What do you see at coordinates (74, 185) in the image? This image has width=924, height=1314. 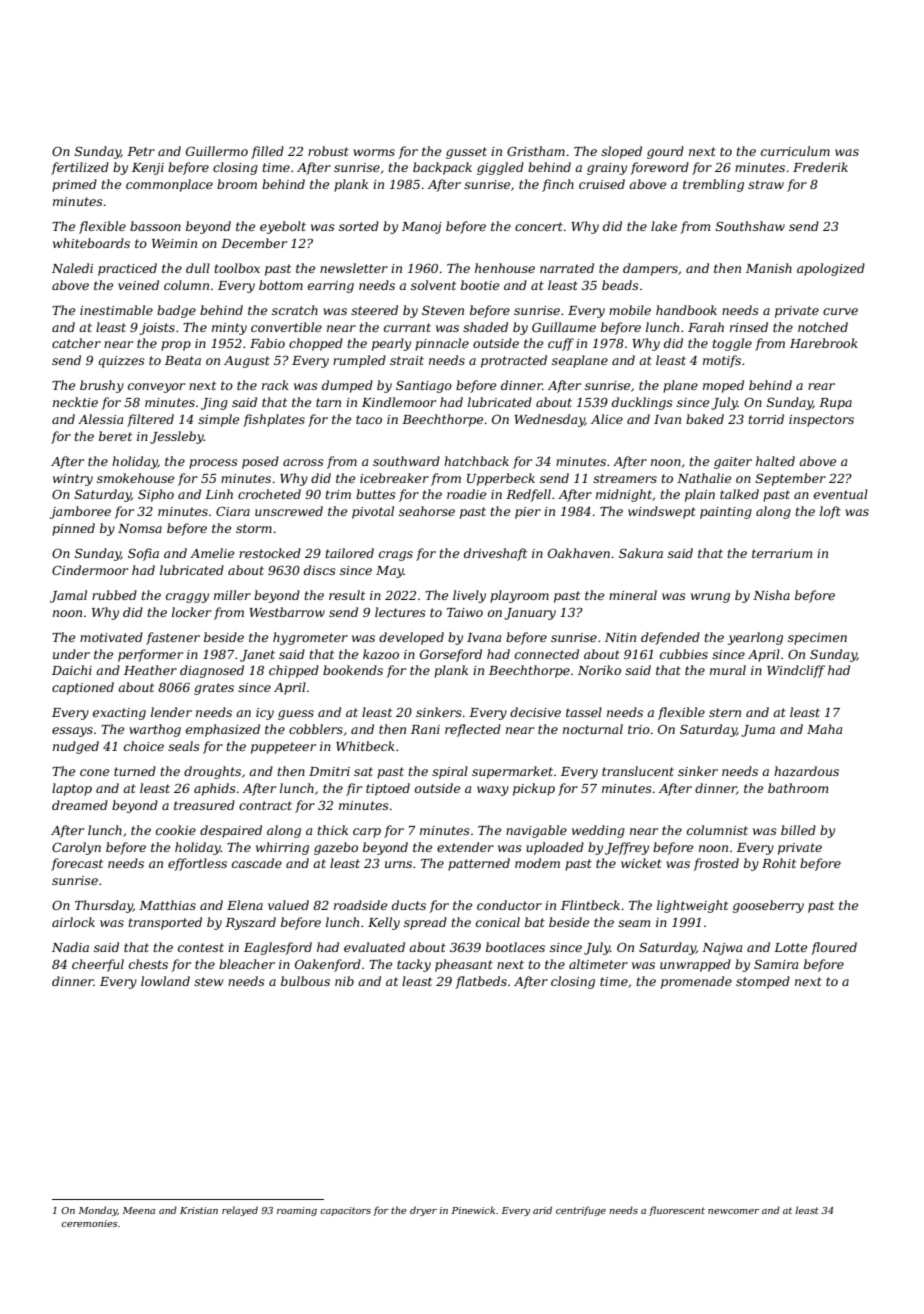 I see `primed` at bounding box center [74, 185].
